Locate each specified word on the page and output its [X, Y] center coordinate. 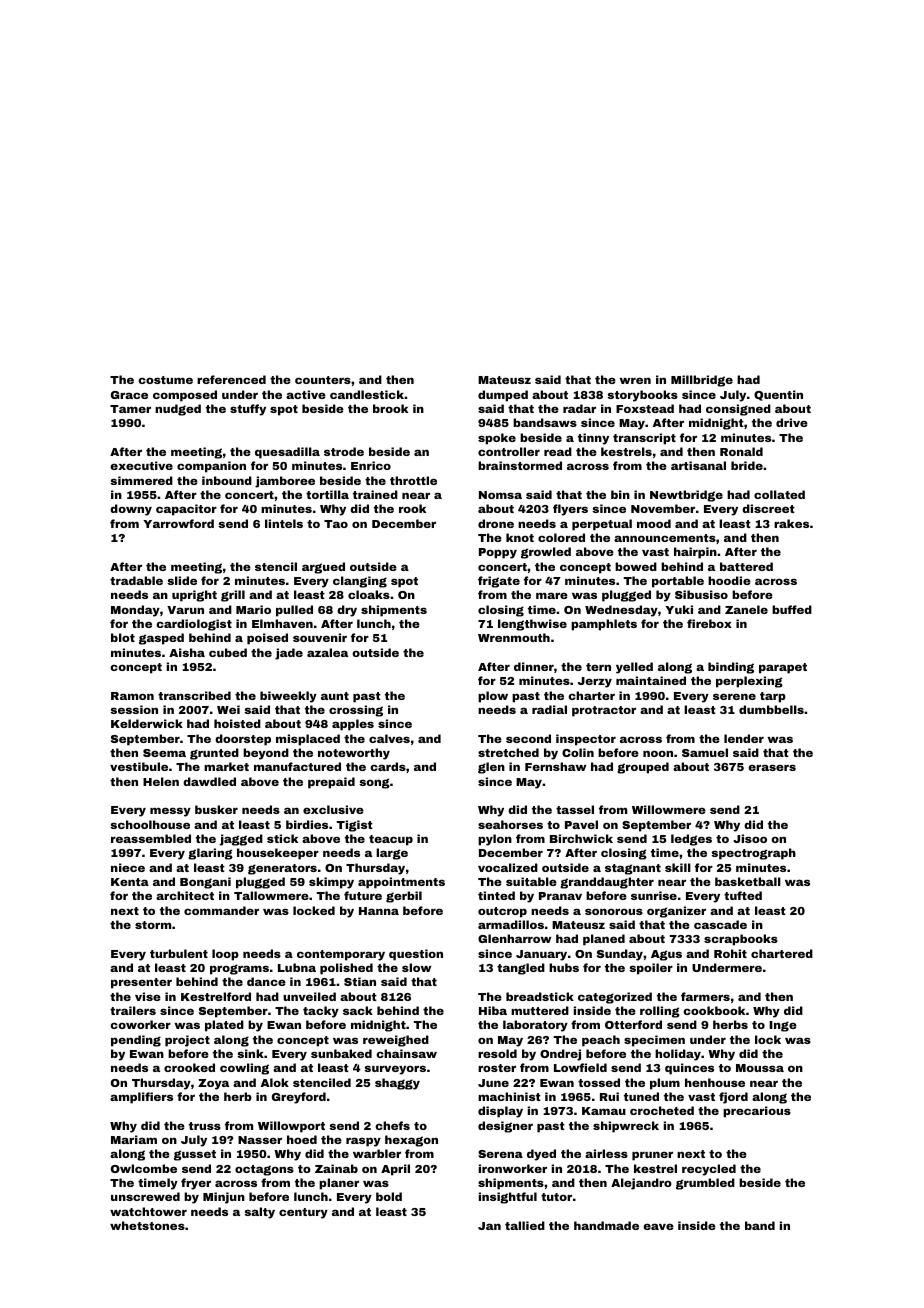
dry [347, 611]
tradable [136, 580]
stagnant [633, 869]
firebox [709, 623]
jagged [241, 840]
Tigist [355, 826]
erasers [772, 767]
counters [323, 380]
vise [148, 996]
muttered [540, 1010]
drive [792, 422]
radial [549, 709]
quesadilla [287, 453]
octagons [264, 1170]
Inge [783, 1026]
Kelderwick [147, 723]
